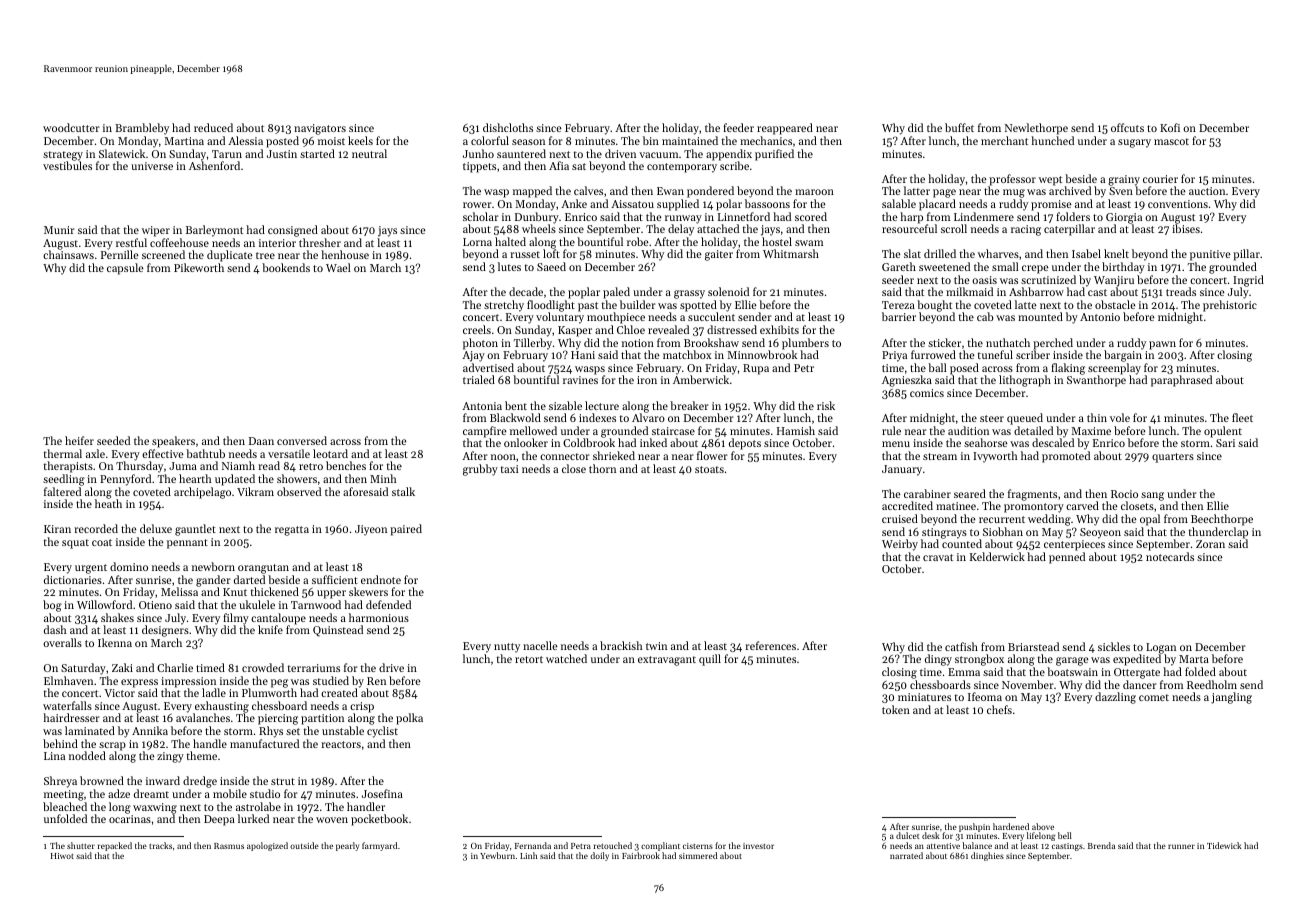 The image size is (1308, 924). I want to click on Sven, so click(1121, 191).
